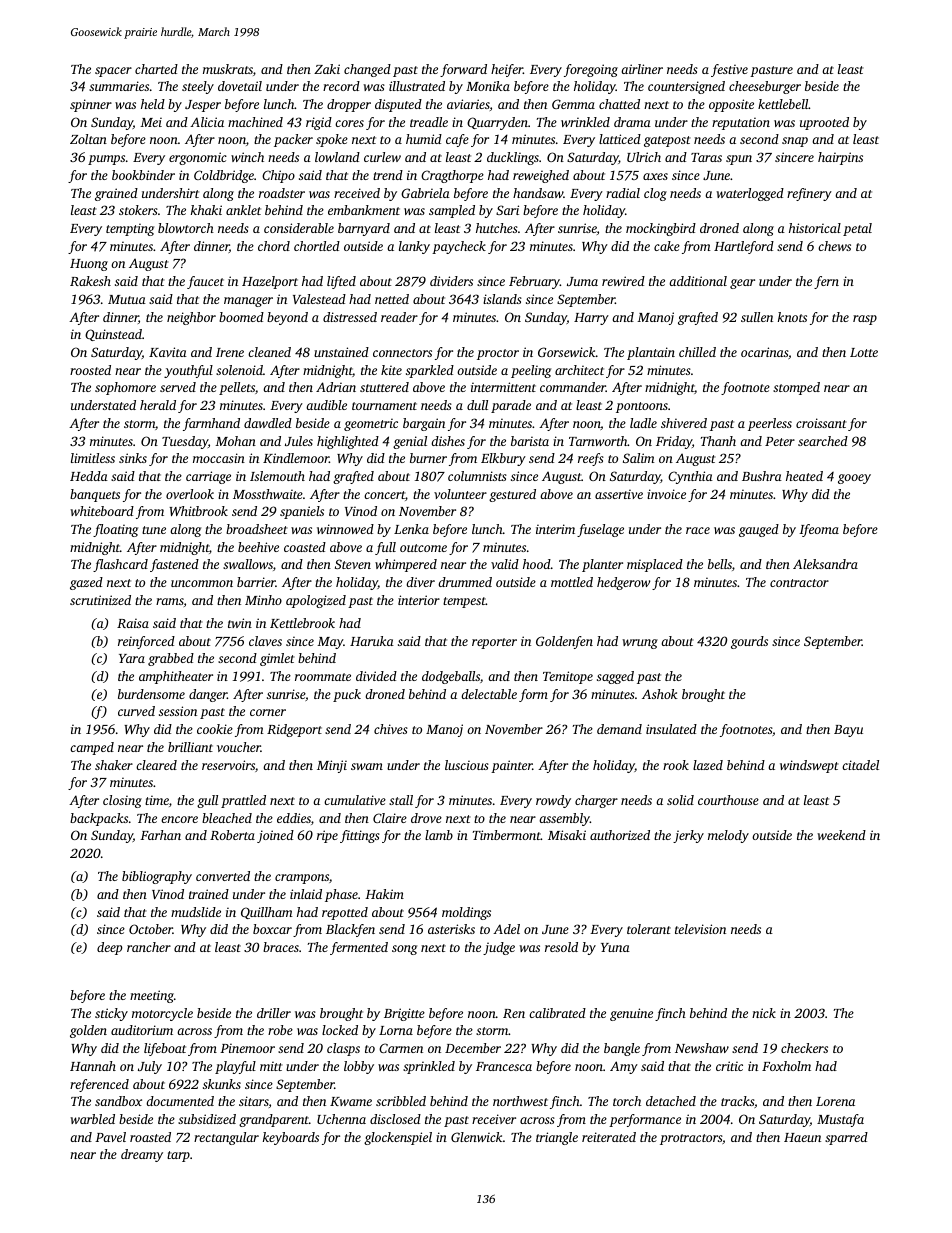 Image resolution: width=952 pixels, height=1233 pixels. What do you see at coordinates (841, 835) in the image?
I see `weekend` at bounding box center [841, 835].
